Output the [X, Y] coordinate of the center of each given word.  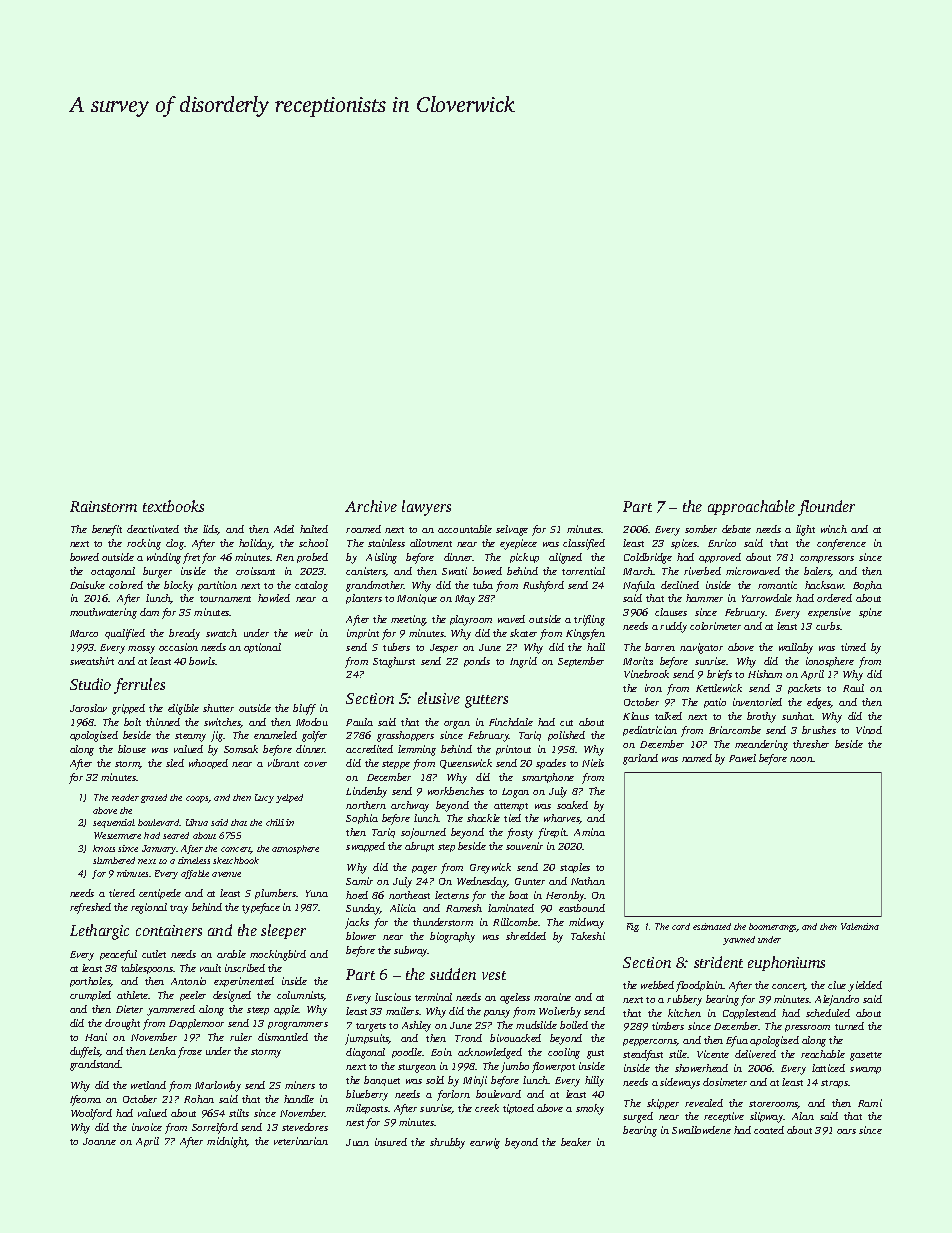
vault [210, 968]
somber [701, 529]
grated [154, 798]
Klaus [636, 716]
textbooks [173, 506]
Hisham [765, 674]
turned [849, 1026]
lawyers [426, 508]
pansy [497, 1014]
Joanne [99, 1141]
